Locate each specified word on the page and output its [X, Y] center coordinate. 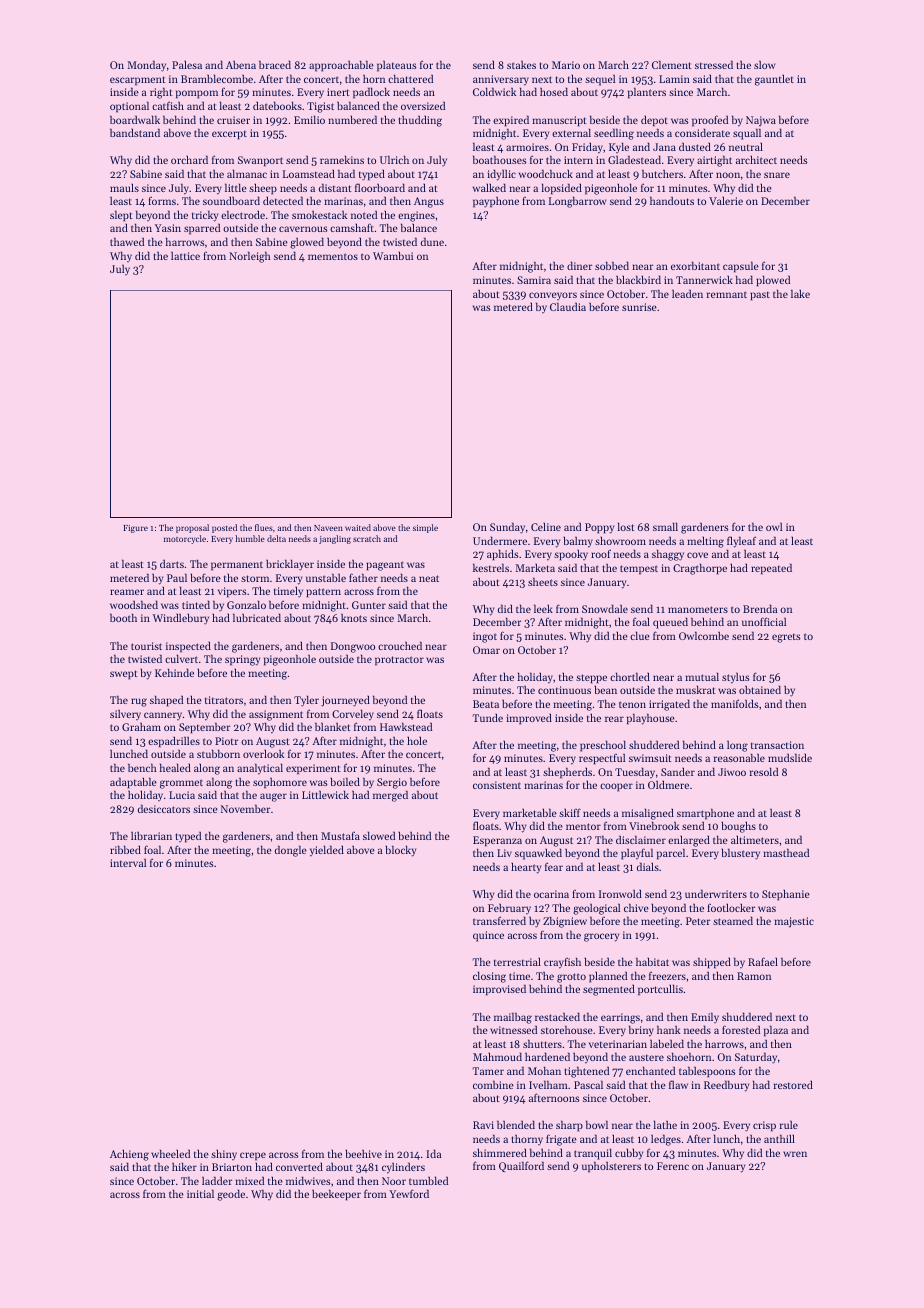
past [760, 296]
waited [358, 527]
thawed [127, 241]
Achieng [129, 1155]
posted [224, 528]
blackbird [638, 279]
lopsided [562, 189]
